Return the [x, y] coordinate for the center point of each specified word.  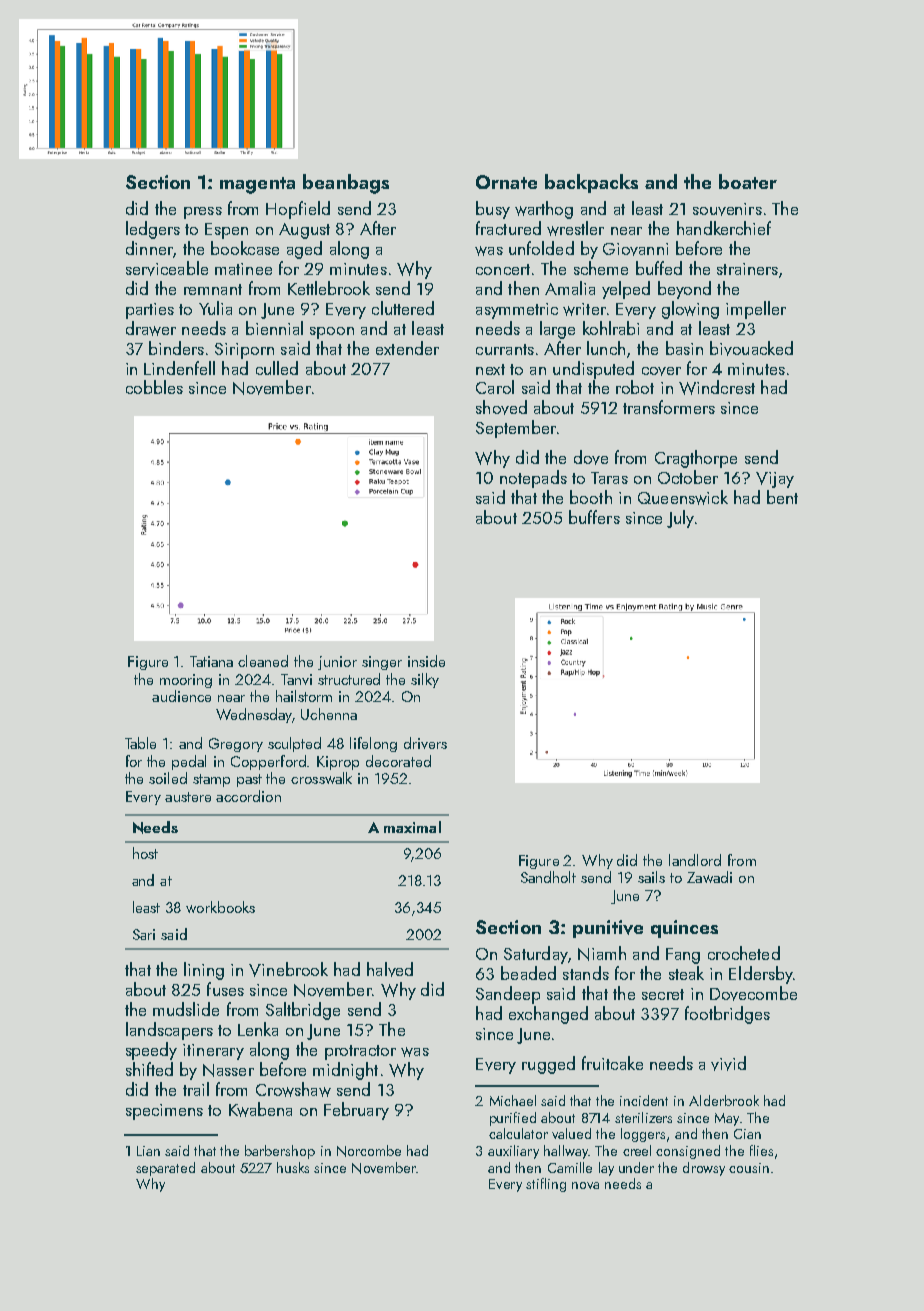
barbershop [280, 1152]
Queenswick [683, 497]
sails [651, 877]
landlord [695, 860]
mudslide [186, 1009]
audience [181, 696]
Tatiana [211, 661]
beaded [528, 973]
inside [426, 661]
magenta [257, 185]
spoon [332, 333]
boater [748, 181]
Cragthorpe [696, 459]
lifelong [373, 744]
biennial [274, 328]
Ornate [506, 182]
